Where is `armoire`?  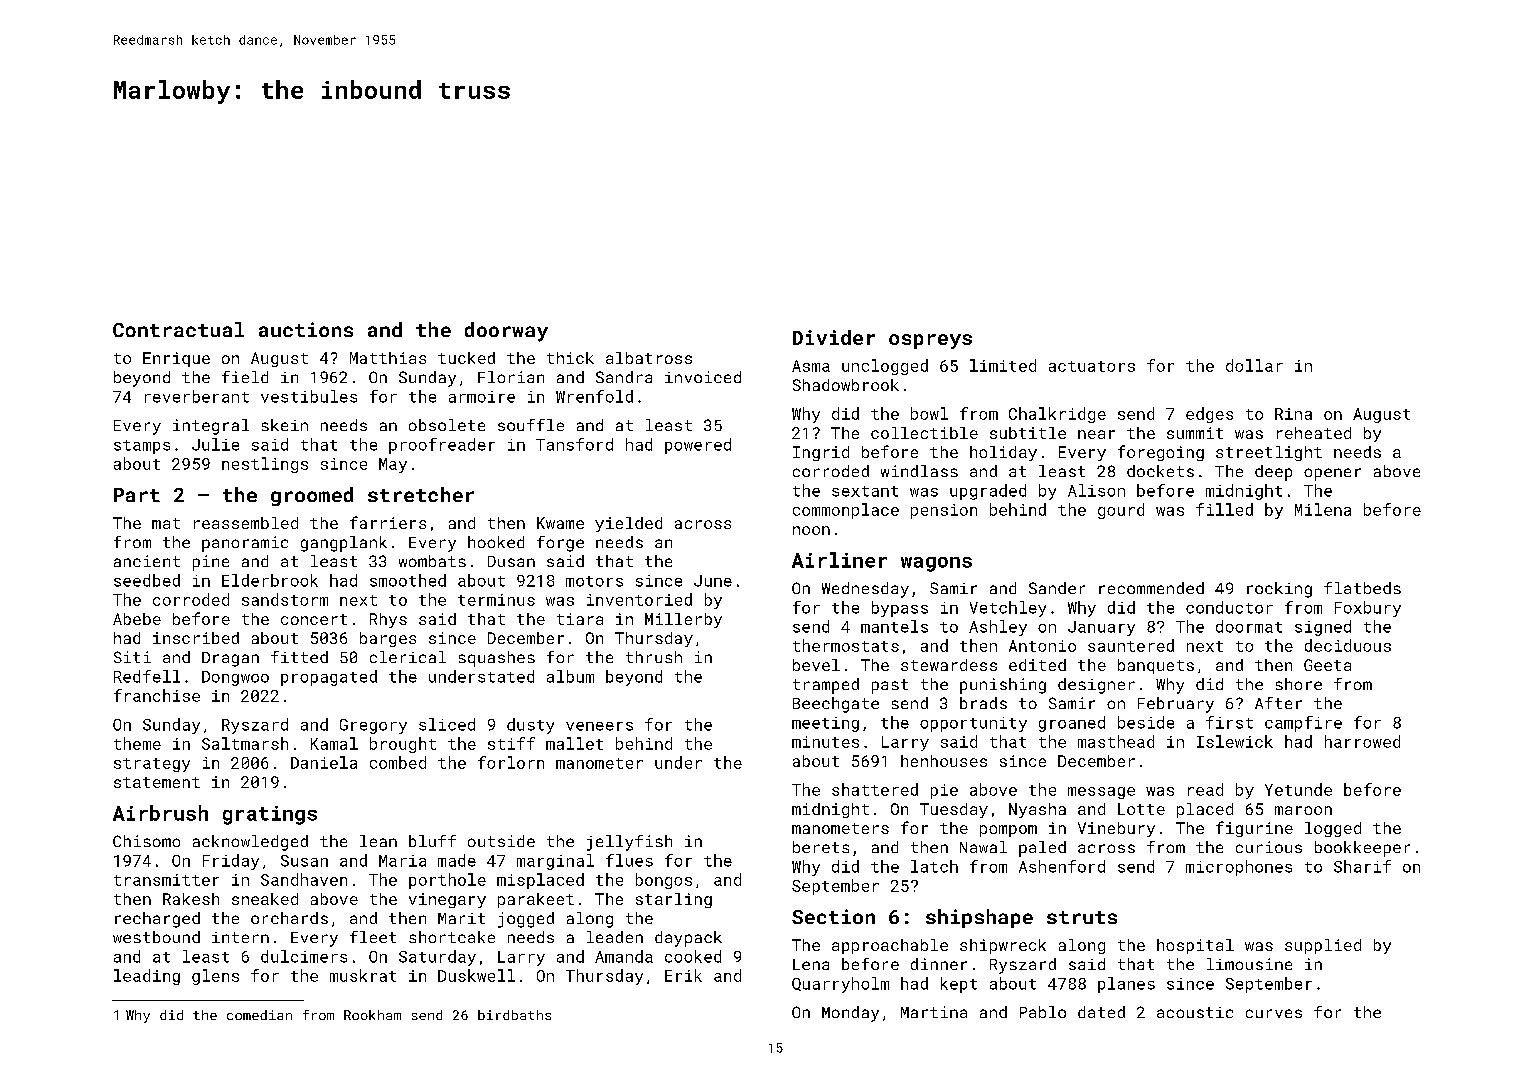
armoire is located at coordinates (482, 397).
